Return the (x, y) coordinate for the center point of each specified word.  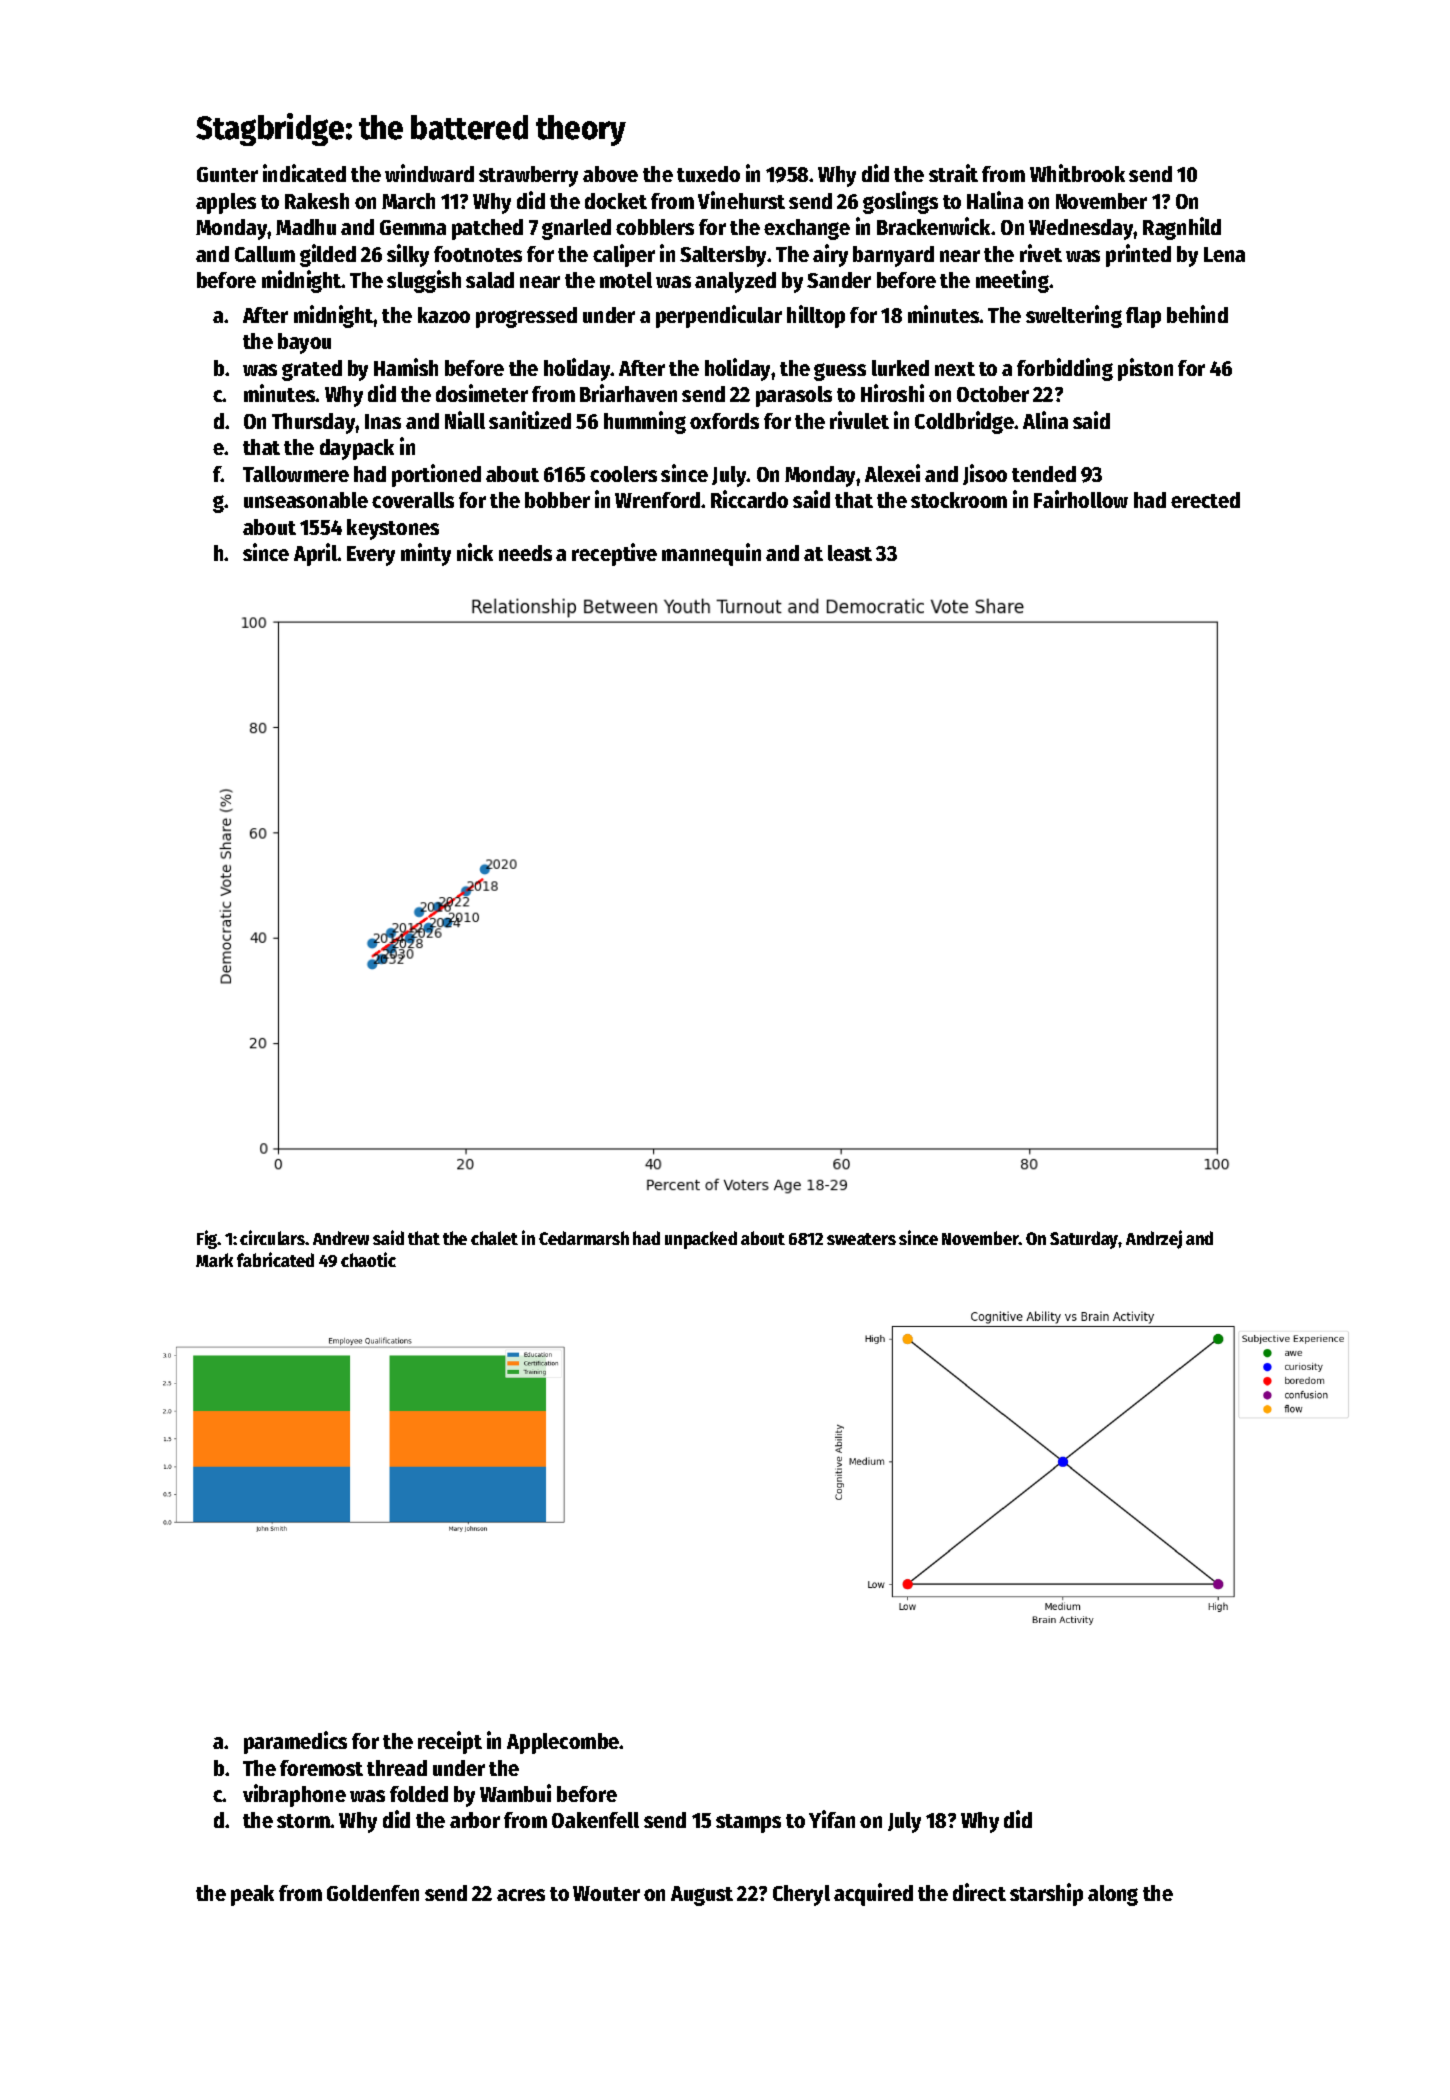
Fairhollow (1081, 499)
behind (1197, 314)
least (850, 553)
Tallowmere (296, 474)
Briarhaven (628, 393)
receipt (450, 1742)
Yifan (832, 1819)
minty (426, 554)
